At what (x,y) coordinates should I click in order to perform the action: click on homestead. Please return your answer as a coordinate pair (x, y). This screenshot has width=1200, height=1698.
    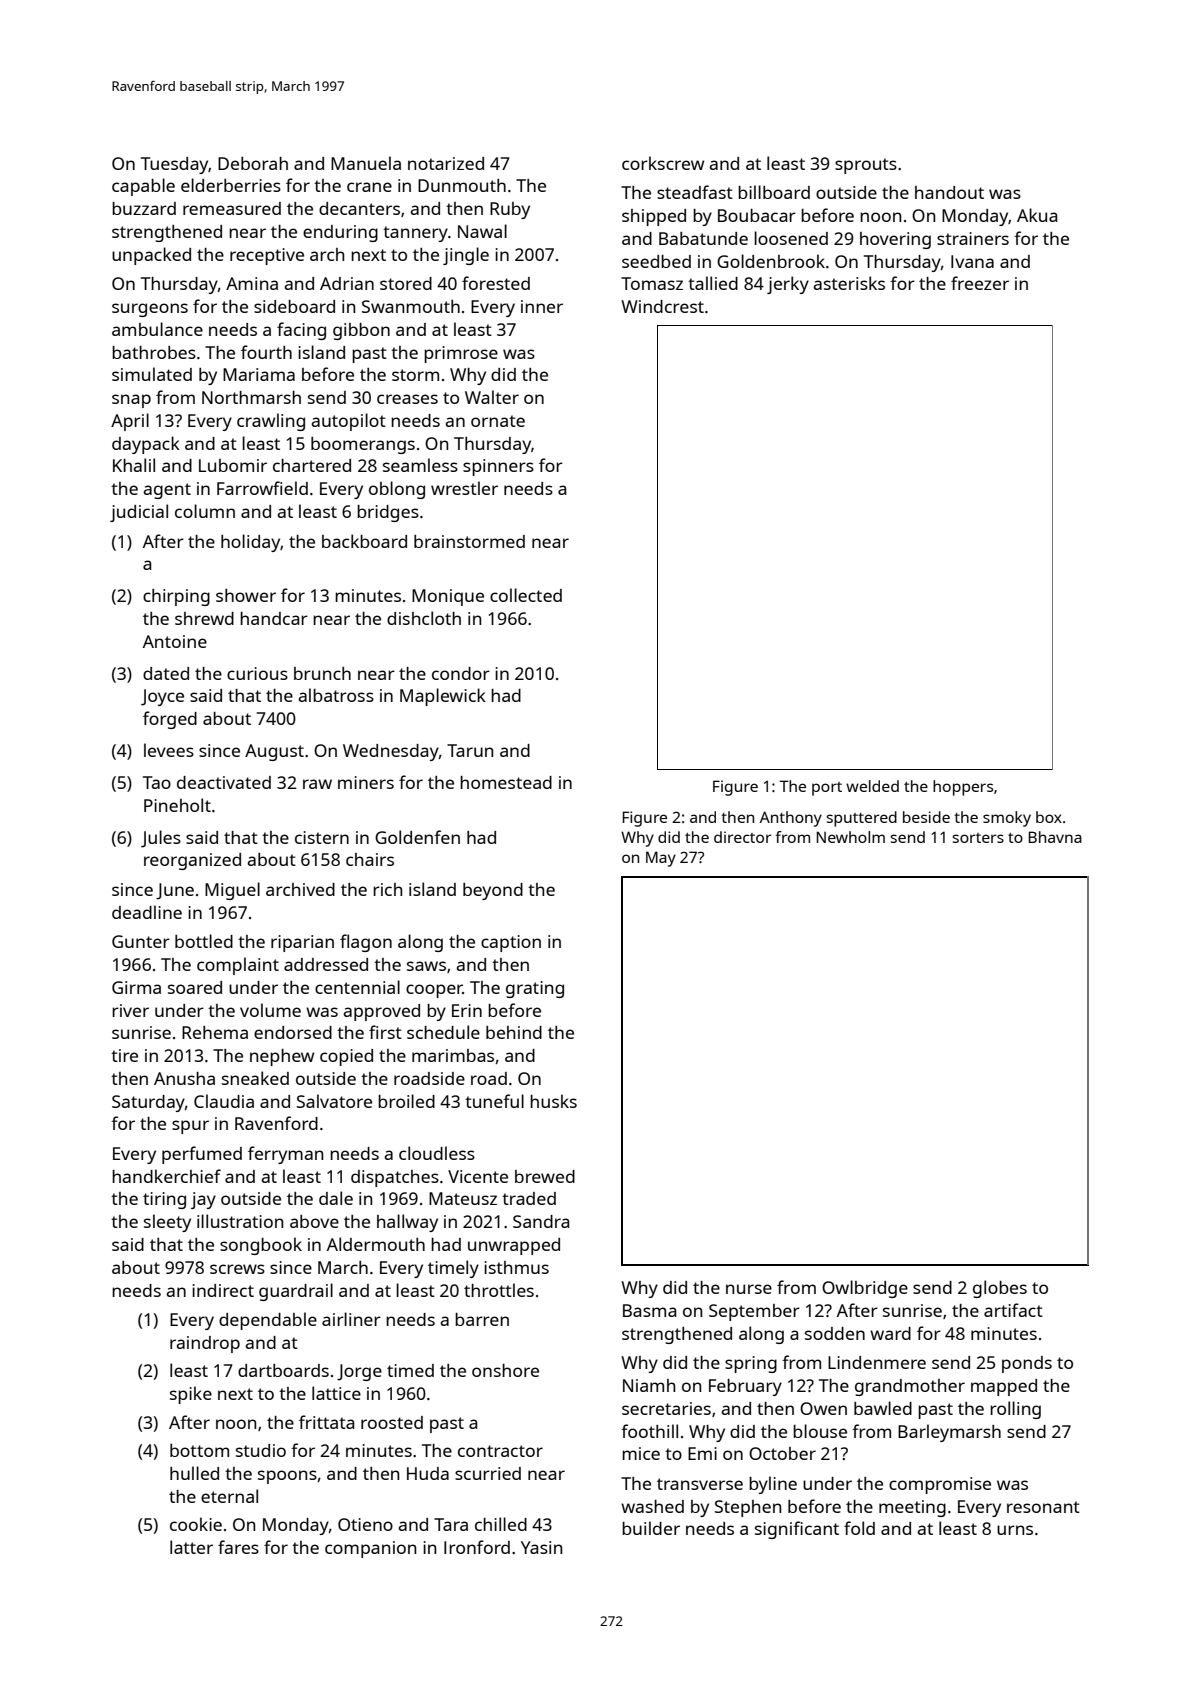
    Looking at the image, I should click on (506, 782).
